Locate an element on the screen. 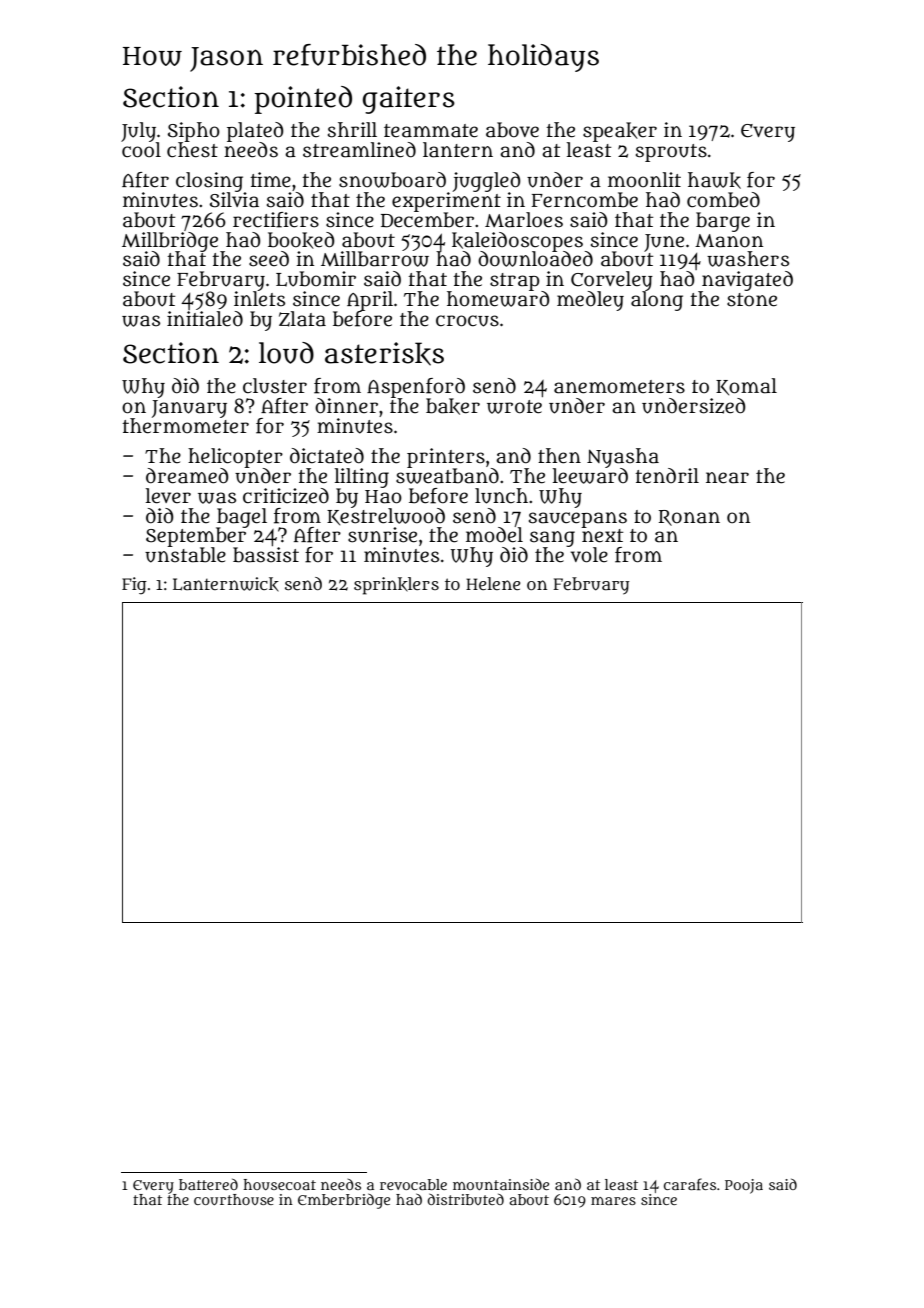  Zlata is located at coordinates (302, 319).
